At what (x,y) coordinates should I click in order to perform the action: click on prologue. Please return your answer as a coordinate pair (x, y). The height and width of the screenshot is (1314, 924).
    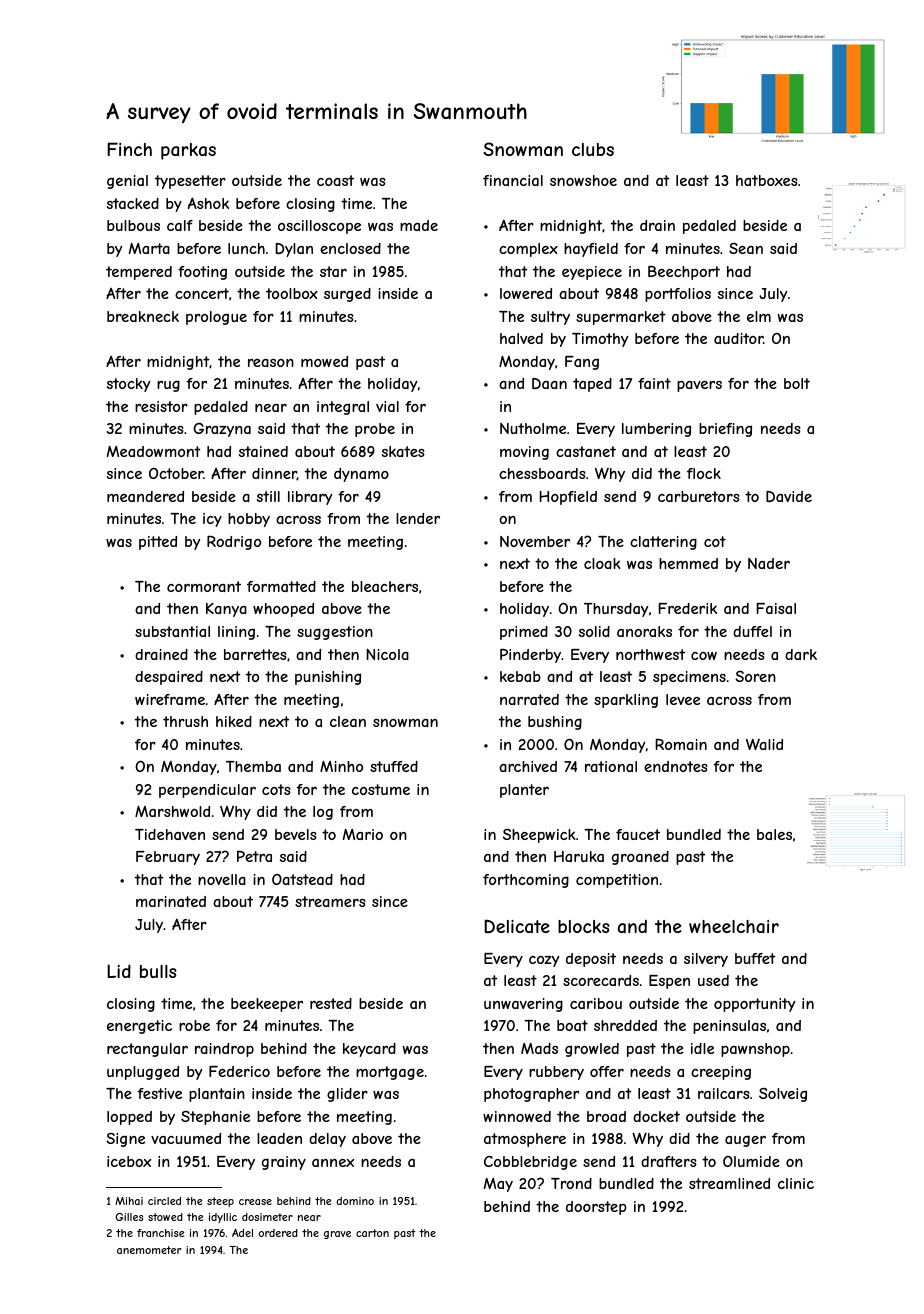
    Looking at the image, I should click on (216, 318).
